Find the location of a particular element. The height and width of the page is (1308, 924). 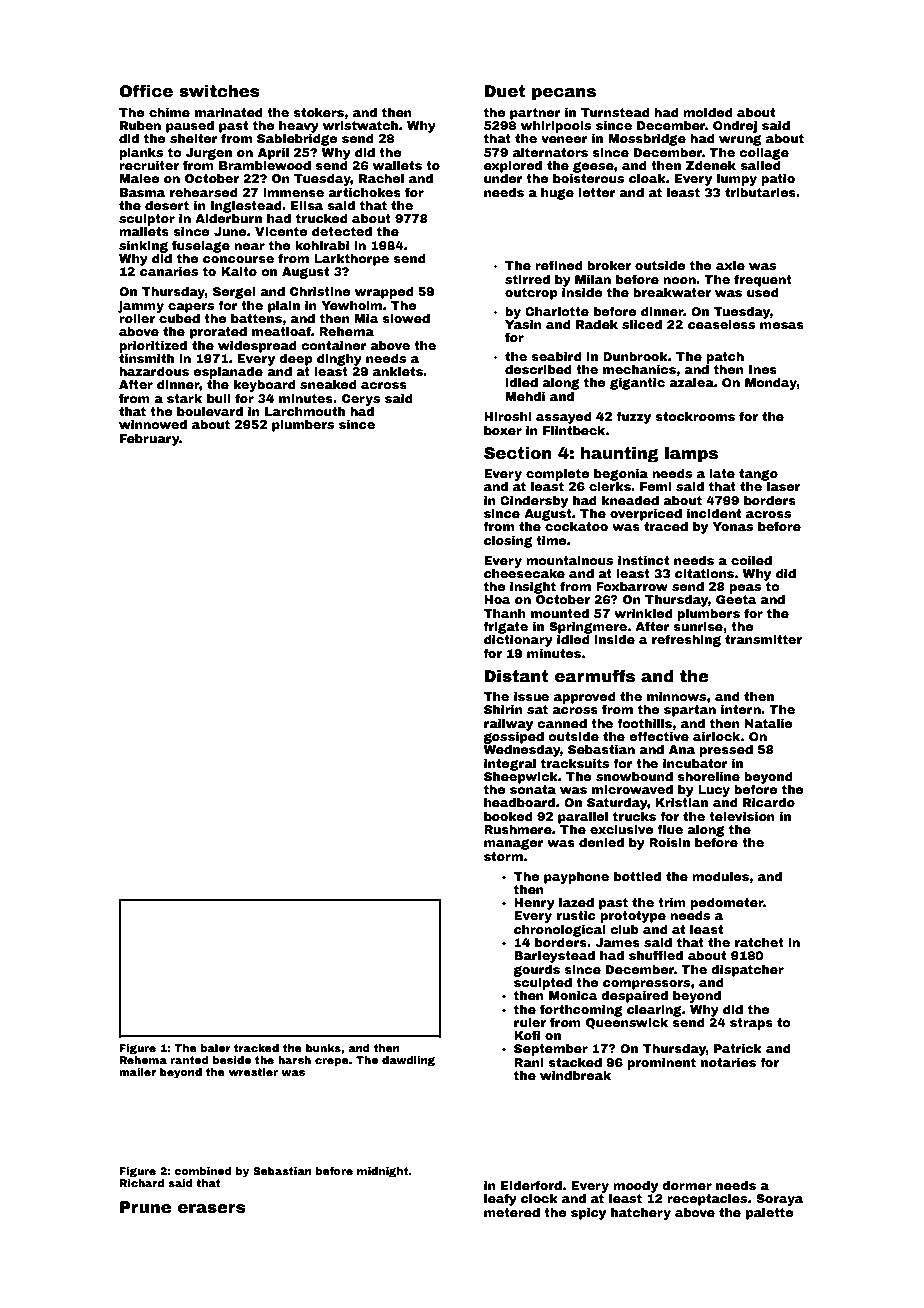

Shirin is located at coordinates (503, 709).
